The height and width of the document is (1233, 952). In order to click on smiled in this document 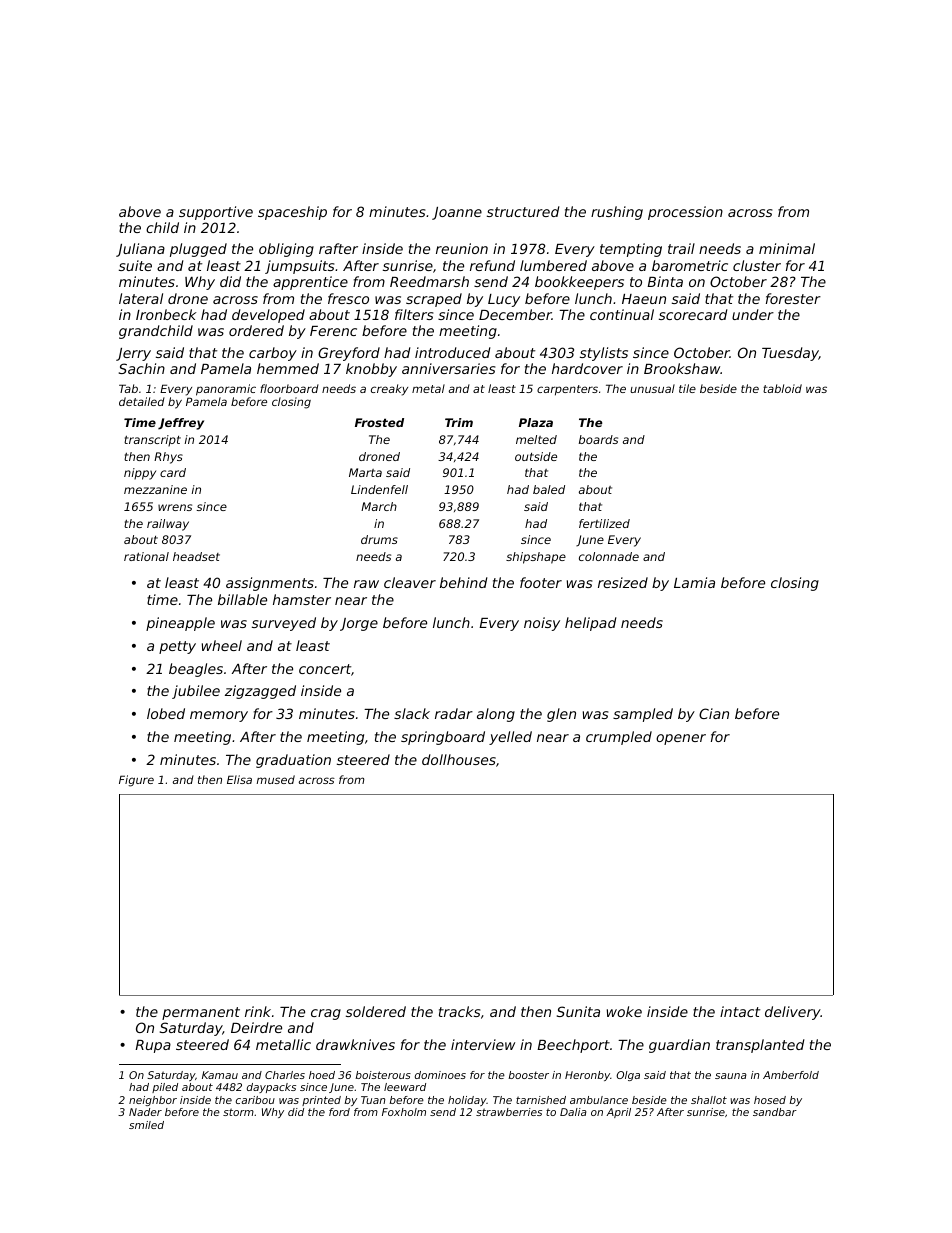, I will do `click(146, 1125)`.
